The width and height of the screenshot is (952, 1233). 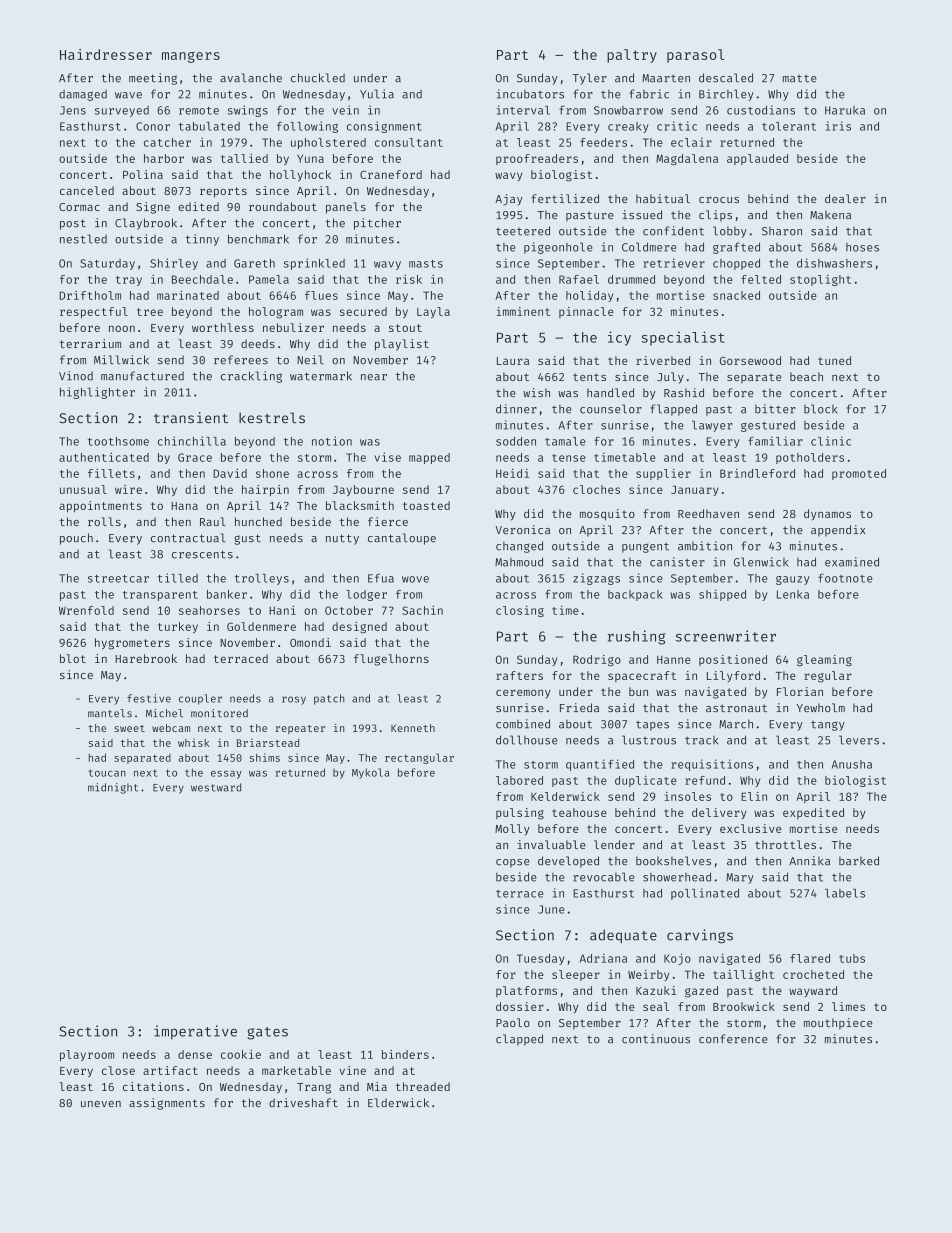 I want to click on teetered, so click(x=523, y=231).
